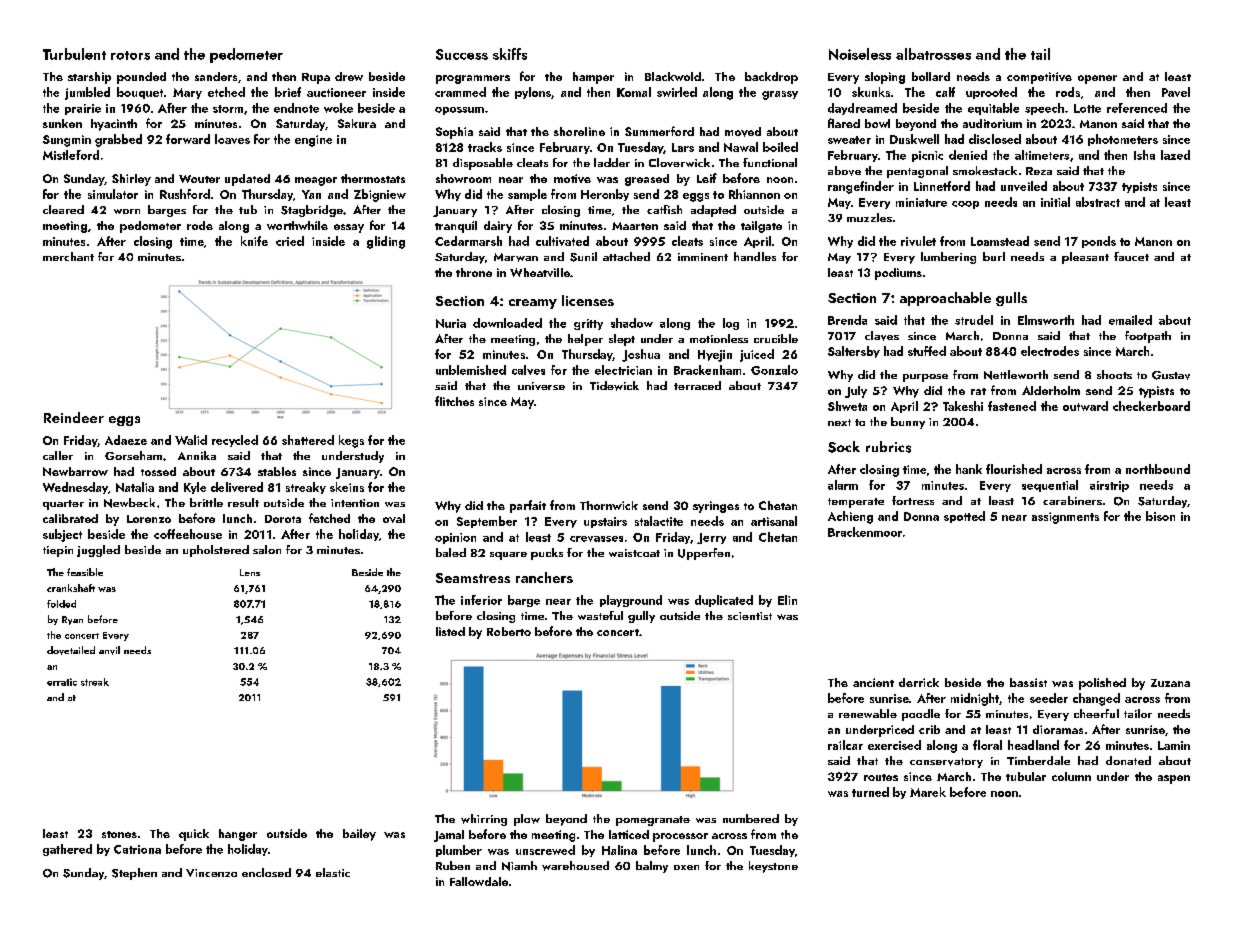 Image resolution: width=1233 pixels, height=952 pixels. What do you see at coordinates (188, 534) in the document?
I see `coffeehouse` at bounding box center [188, 534].
